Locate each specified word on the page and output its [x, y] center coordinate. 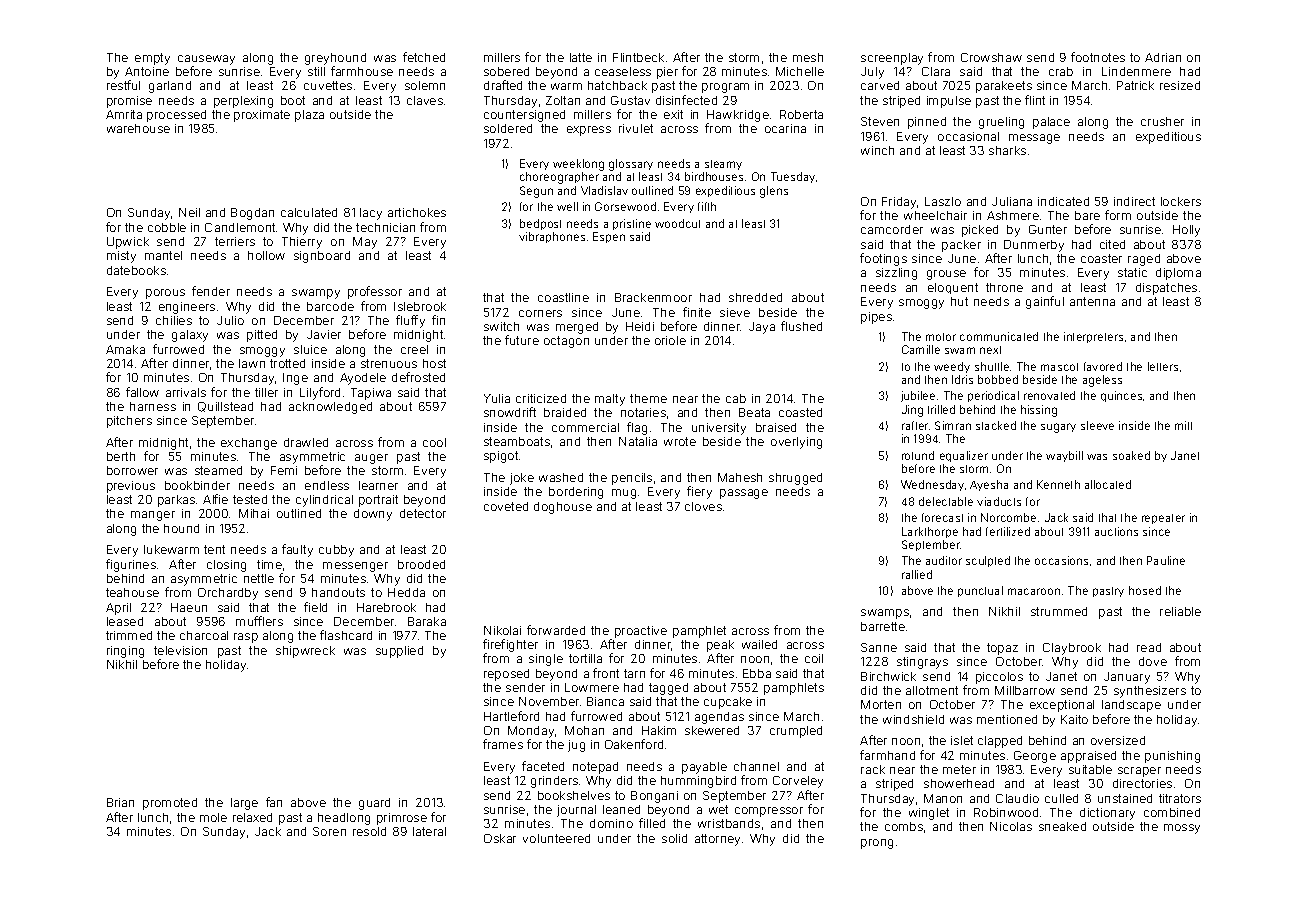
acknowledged [330, 408]
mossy [1182, 829]
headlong [344, 819]
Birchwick [888, 676]
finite [697, 312]
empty [152, 59]
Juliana [1012, 201]
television [180, 650]
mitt [1183, 425]
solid [674, 838]
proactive [641, 632]
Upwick [128, 243]
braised [776, 427]
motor [941, 337]
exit [673, 114]
